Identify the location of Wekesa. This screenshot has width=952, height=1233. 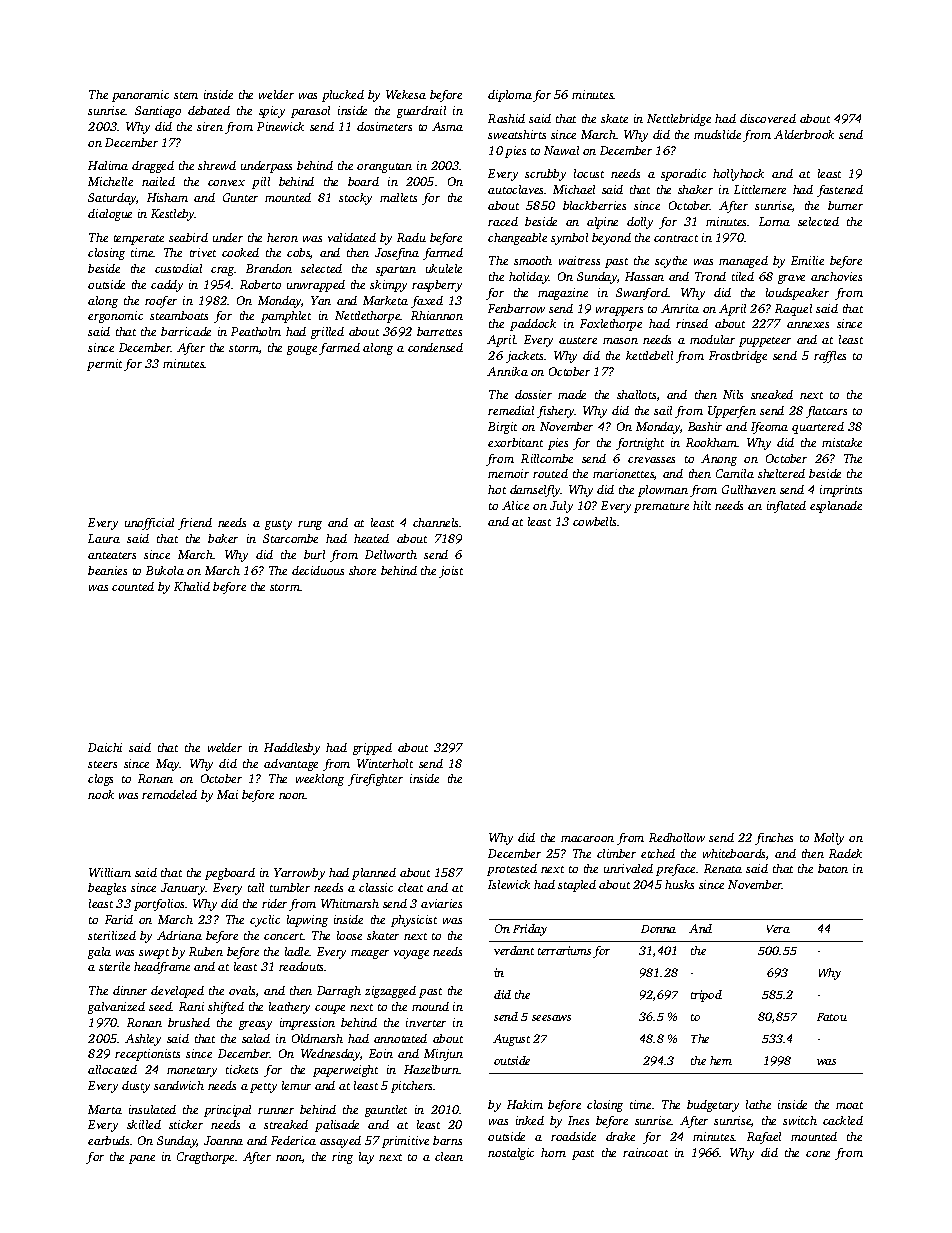
(406, 94).
